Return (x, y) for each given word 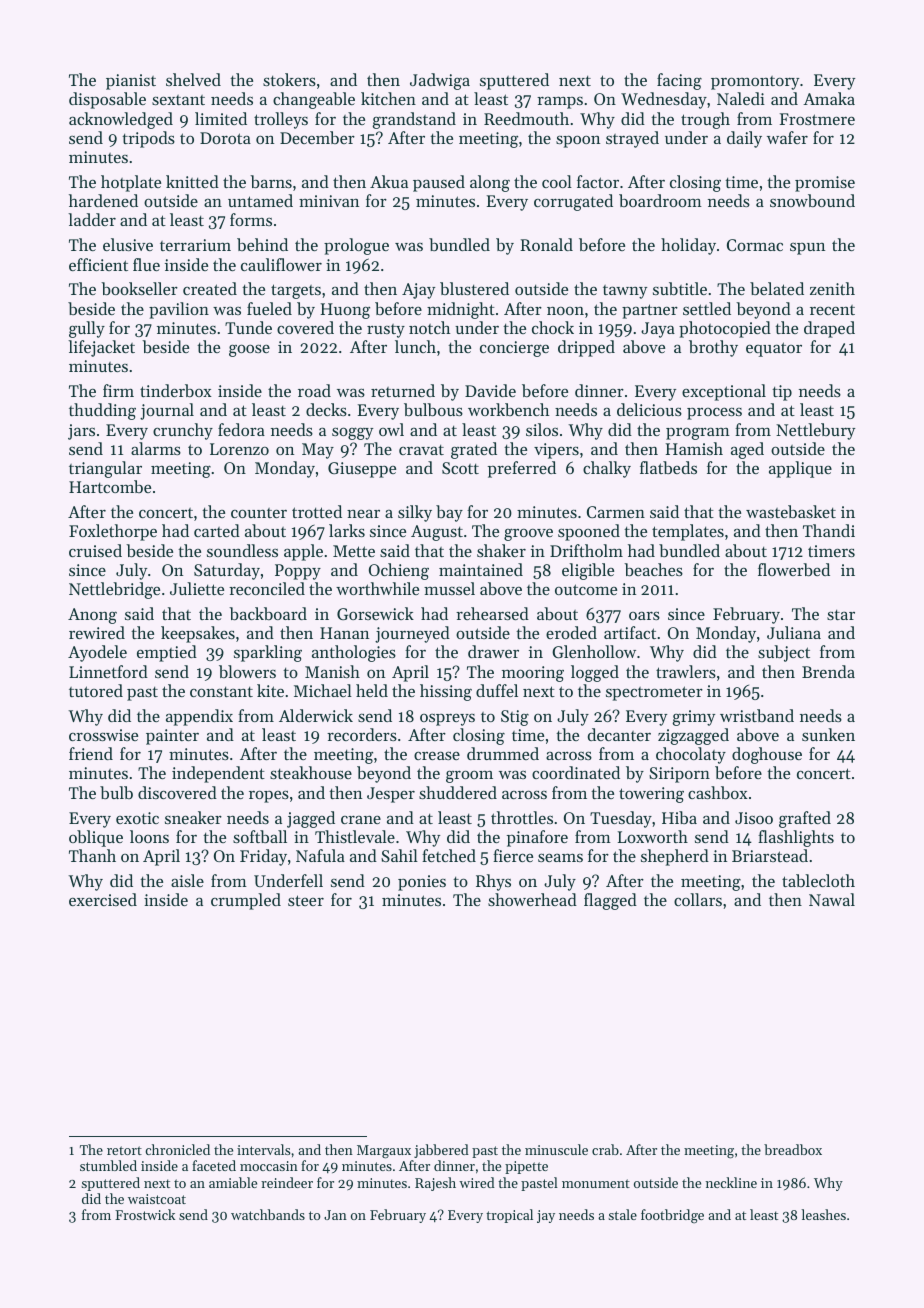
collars (698, 899)
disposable (107, 100)
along (490, 183)
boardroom (660, 200)
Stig (515, 718)
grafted (805, 819)
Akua (389, 181)
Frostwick (145, 1214)
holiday (688, 246)
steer (306, 900)
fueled (269, 308)
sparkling (268, 653)
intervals (263, 1149)
